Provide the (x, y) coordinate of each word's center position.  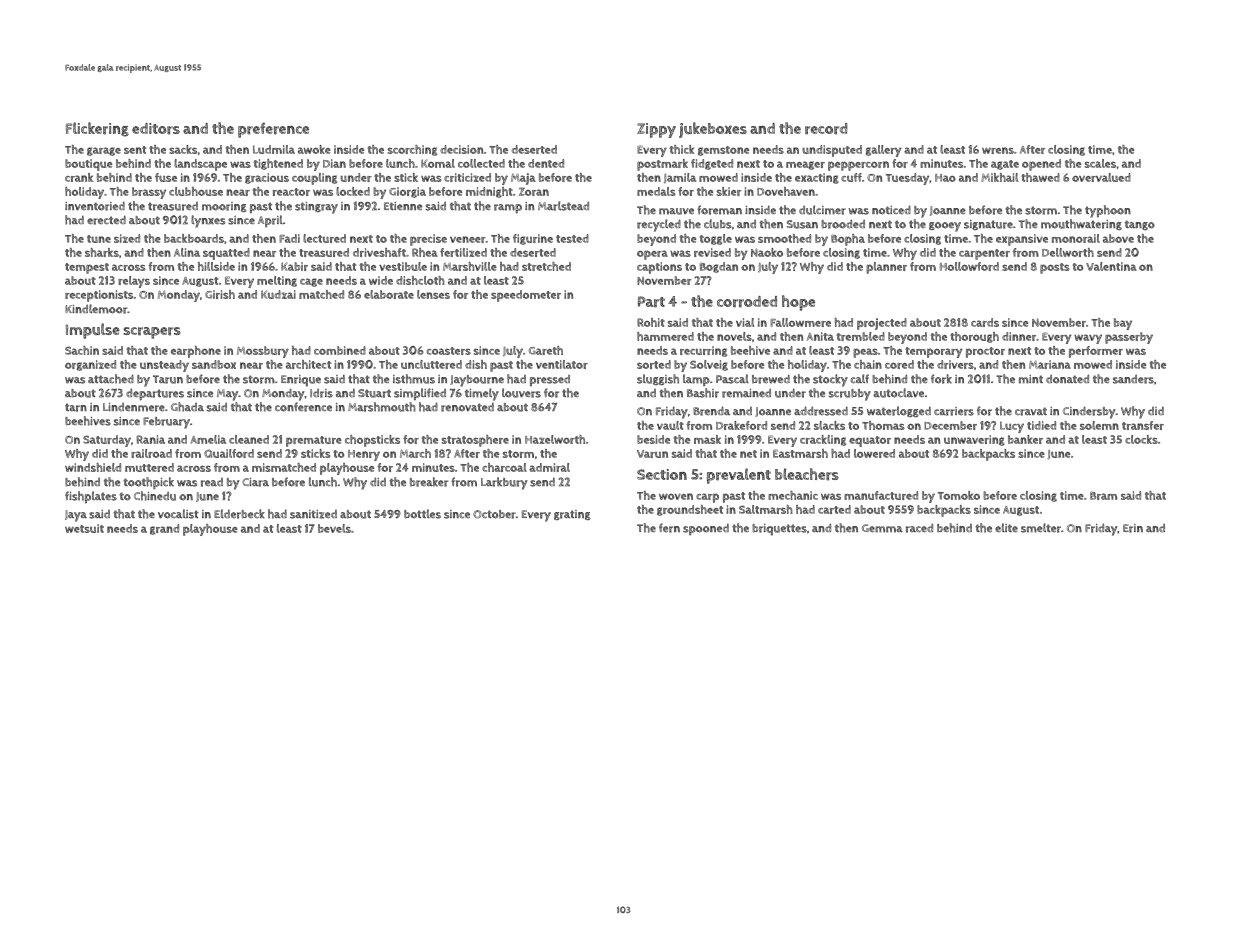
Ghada (187, 407)
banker (1025, 439)
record (826, 129)
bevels (334, 528)
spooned (706, 529)
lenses (433, 294)
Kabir (294, 266)
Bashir (703, 393)
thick (682, 149)
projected (882, 324)
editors (156, 129)
